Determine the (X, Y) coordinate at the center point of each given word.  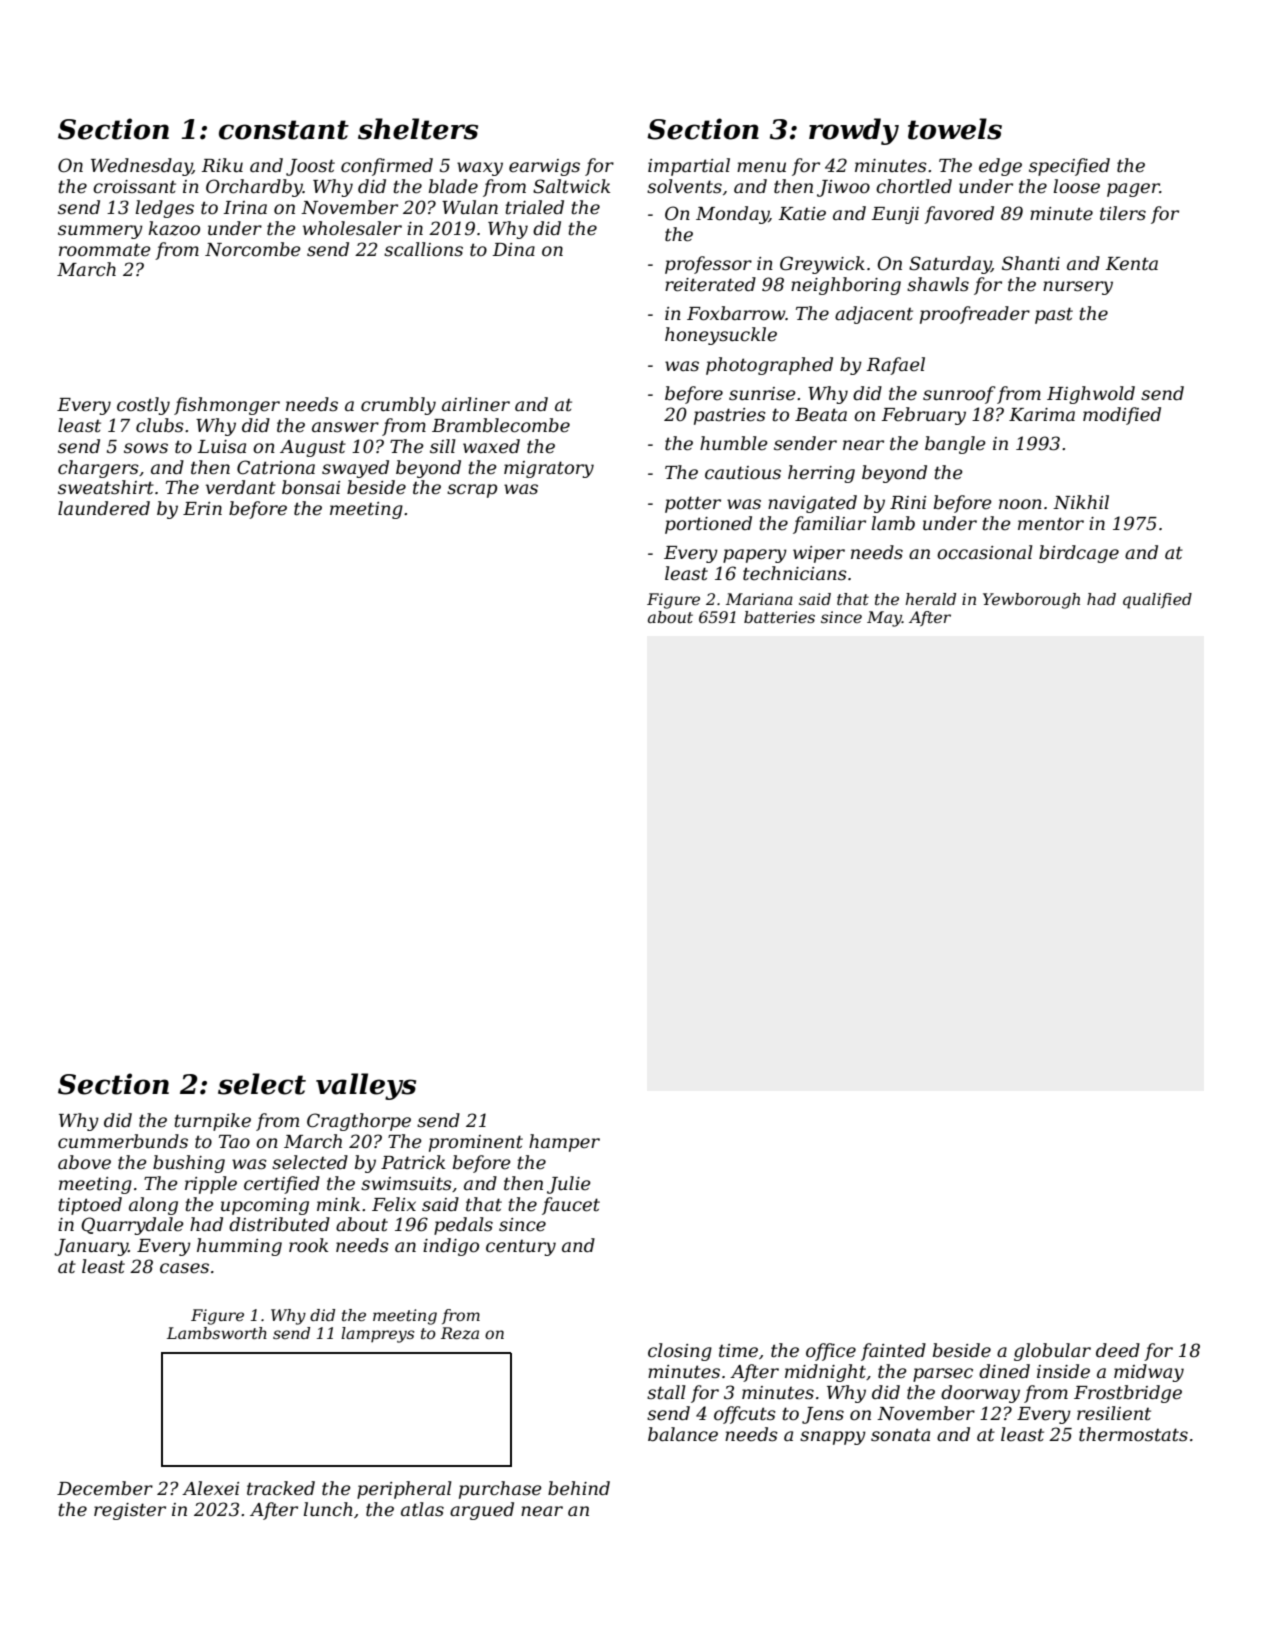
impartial (689, 167)
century (521, 1248)
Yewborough (1031, 601)
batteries (779, 617)
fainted (893, 1352)
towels (955, 129)
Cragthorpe (359, 1122)
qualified (1157, 601)
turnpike (212, 1122)
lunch (328, 1509)
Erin (202, 508)
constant (284, 130)
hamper (564, 1143)
